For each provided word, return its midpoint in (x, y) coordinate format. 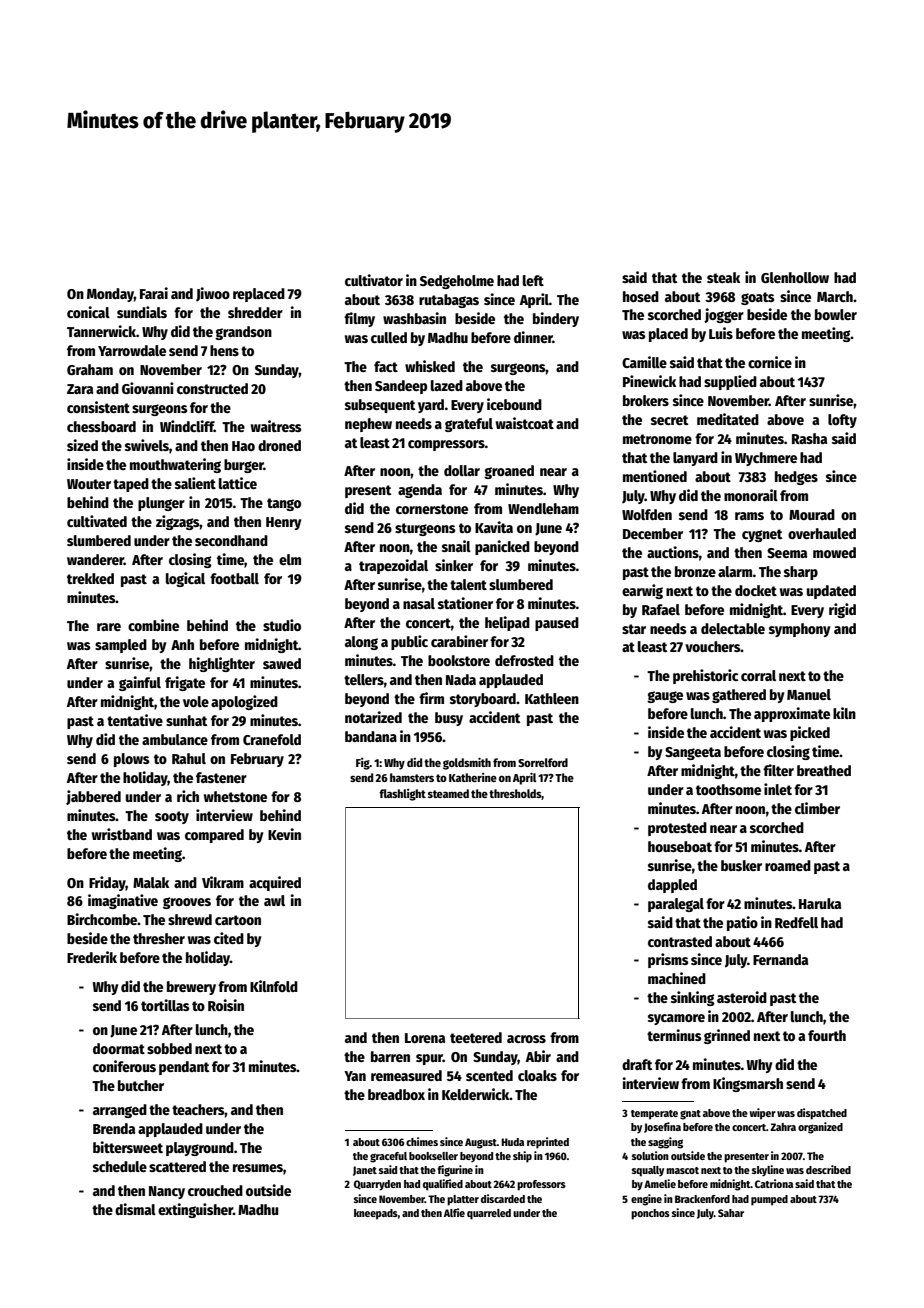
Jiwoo (213, 294)
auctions (673, 552)
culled (389, 337)
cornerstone (432, 509)
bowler (836, 314)
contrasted (680, 941)
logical (185, 579)
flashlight (402, 795)
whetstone (235, 796)
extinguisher (195, 1210)
